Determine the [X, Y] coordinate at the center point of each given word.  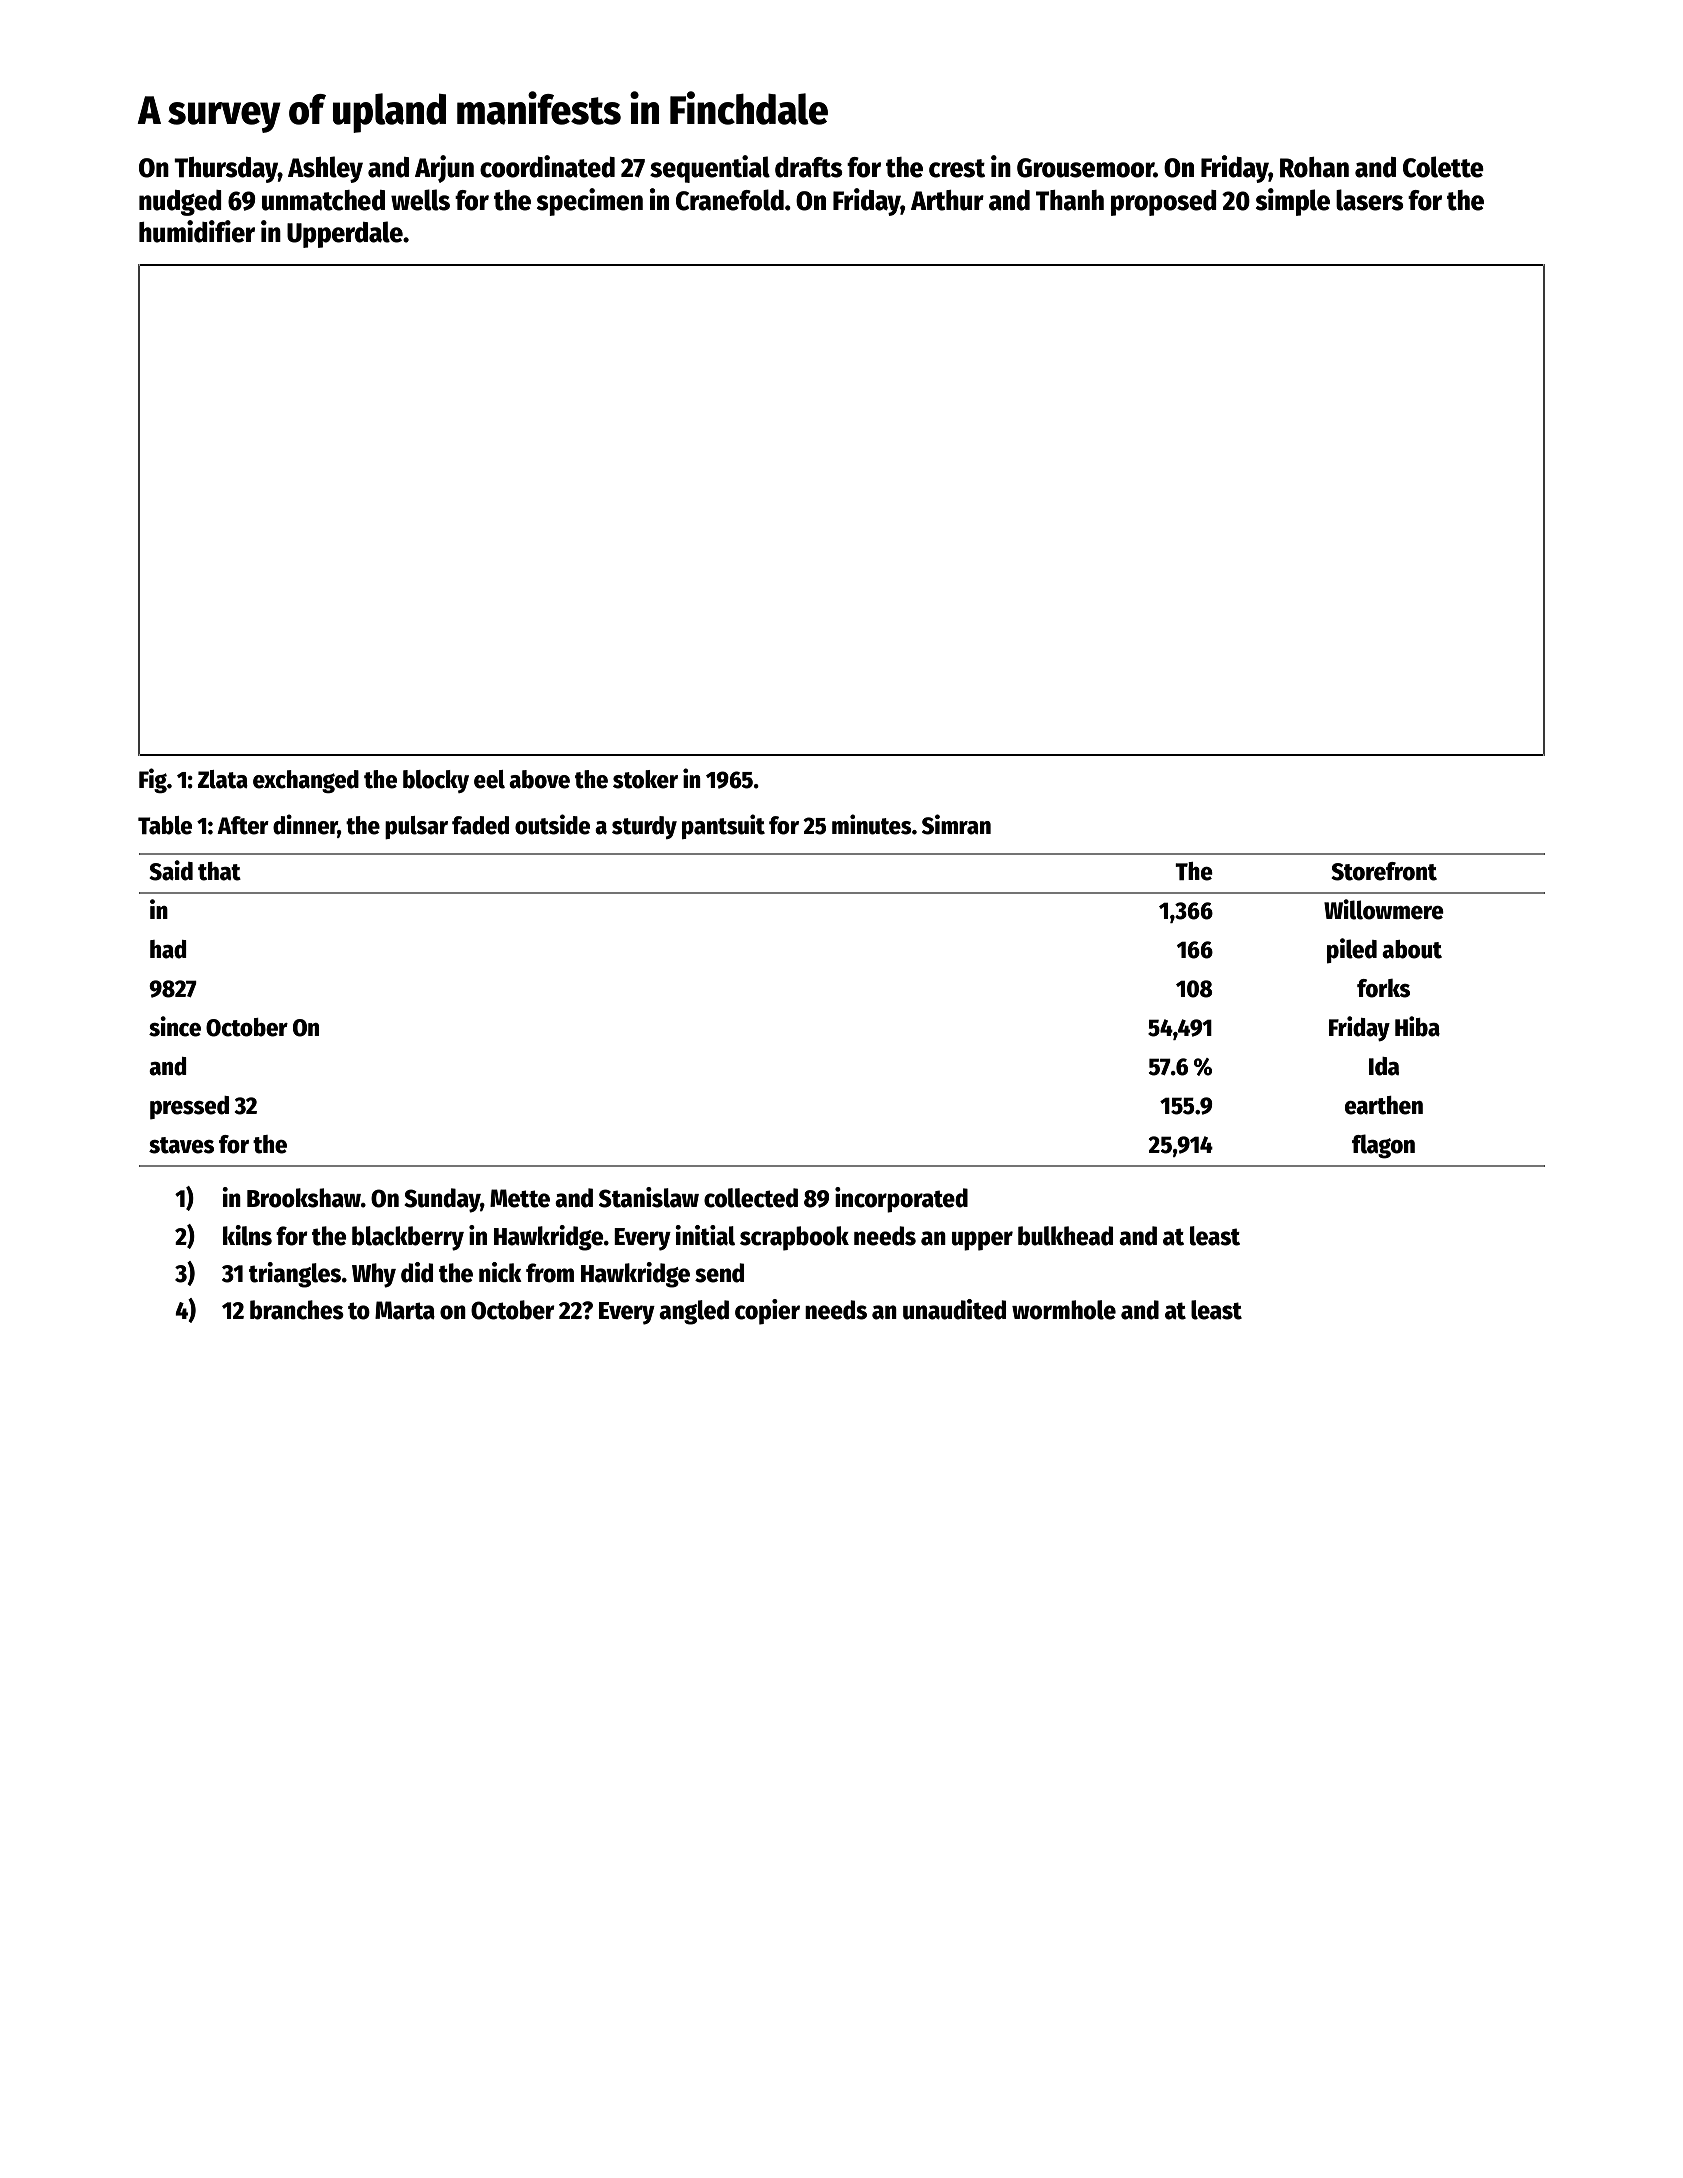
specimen [590, 202]
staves [181, 1145]
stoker [645, 779]
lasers [1370, 200]
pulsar [416, 827]
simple [1293, 202]
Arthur [947, 200]
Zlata [223, 779]
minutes [872, 824]
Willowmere [1384, 909]
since [175, 1026]
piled [1352, 951]
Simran [956, 824]
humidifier [197, 231]
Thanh [1070, 200]
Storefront [1384, 871]
